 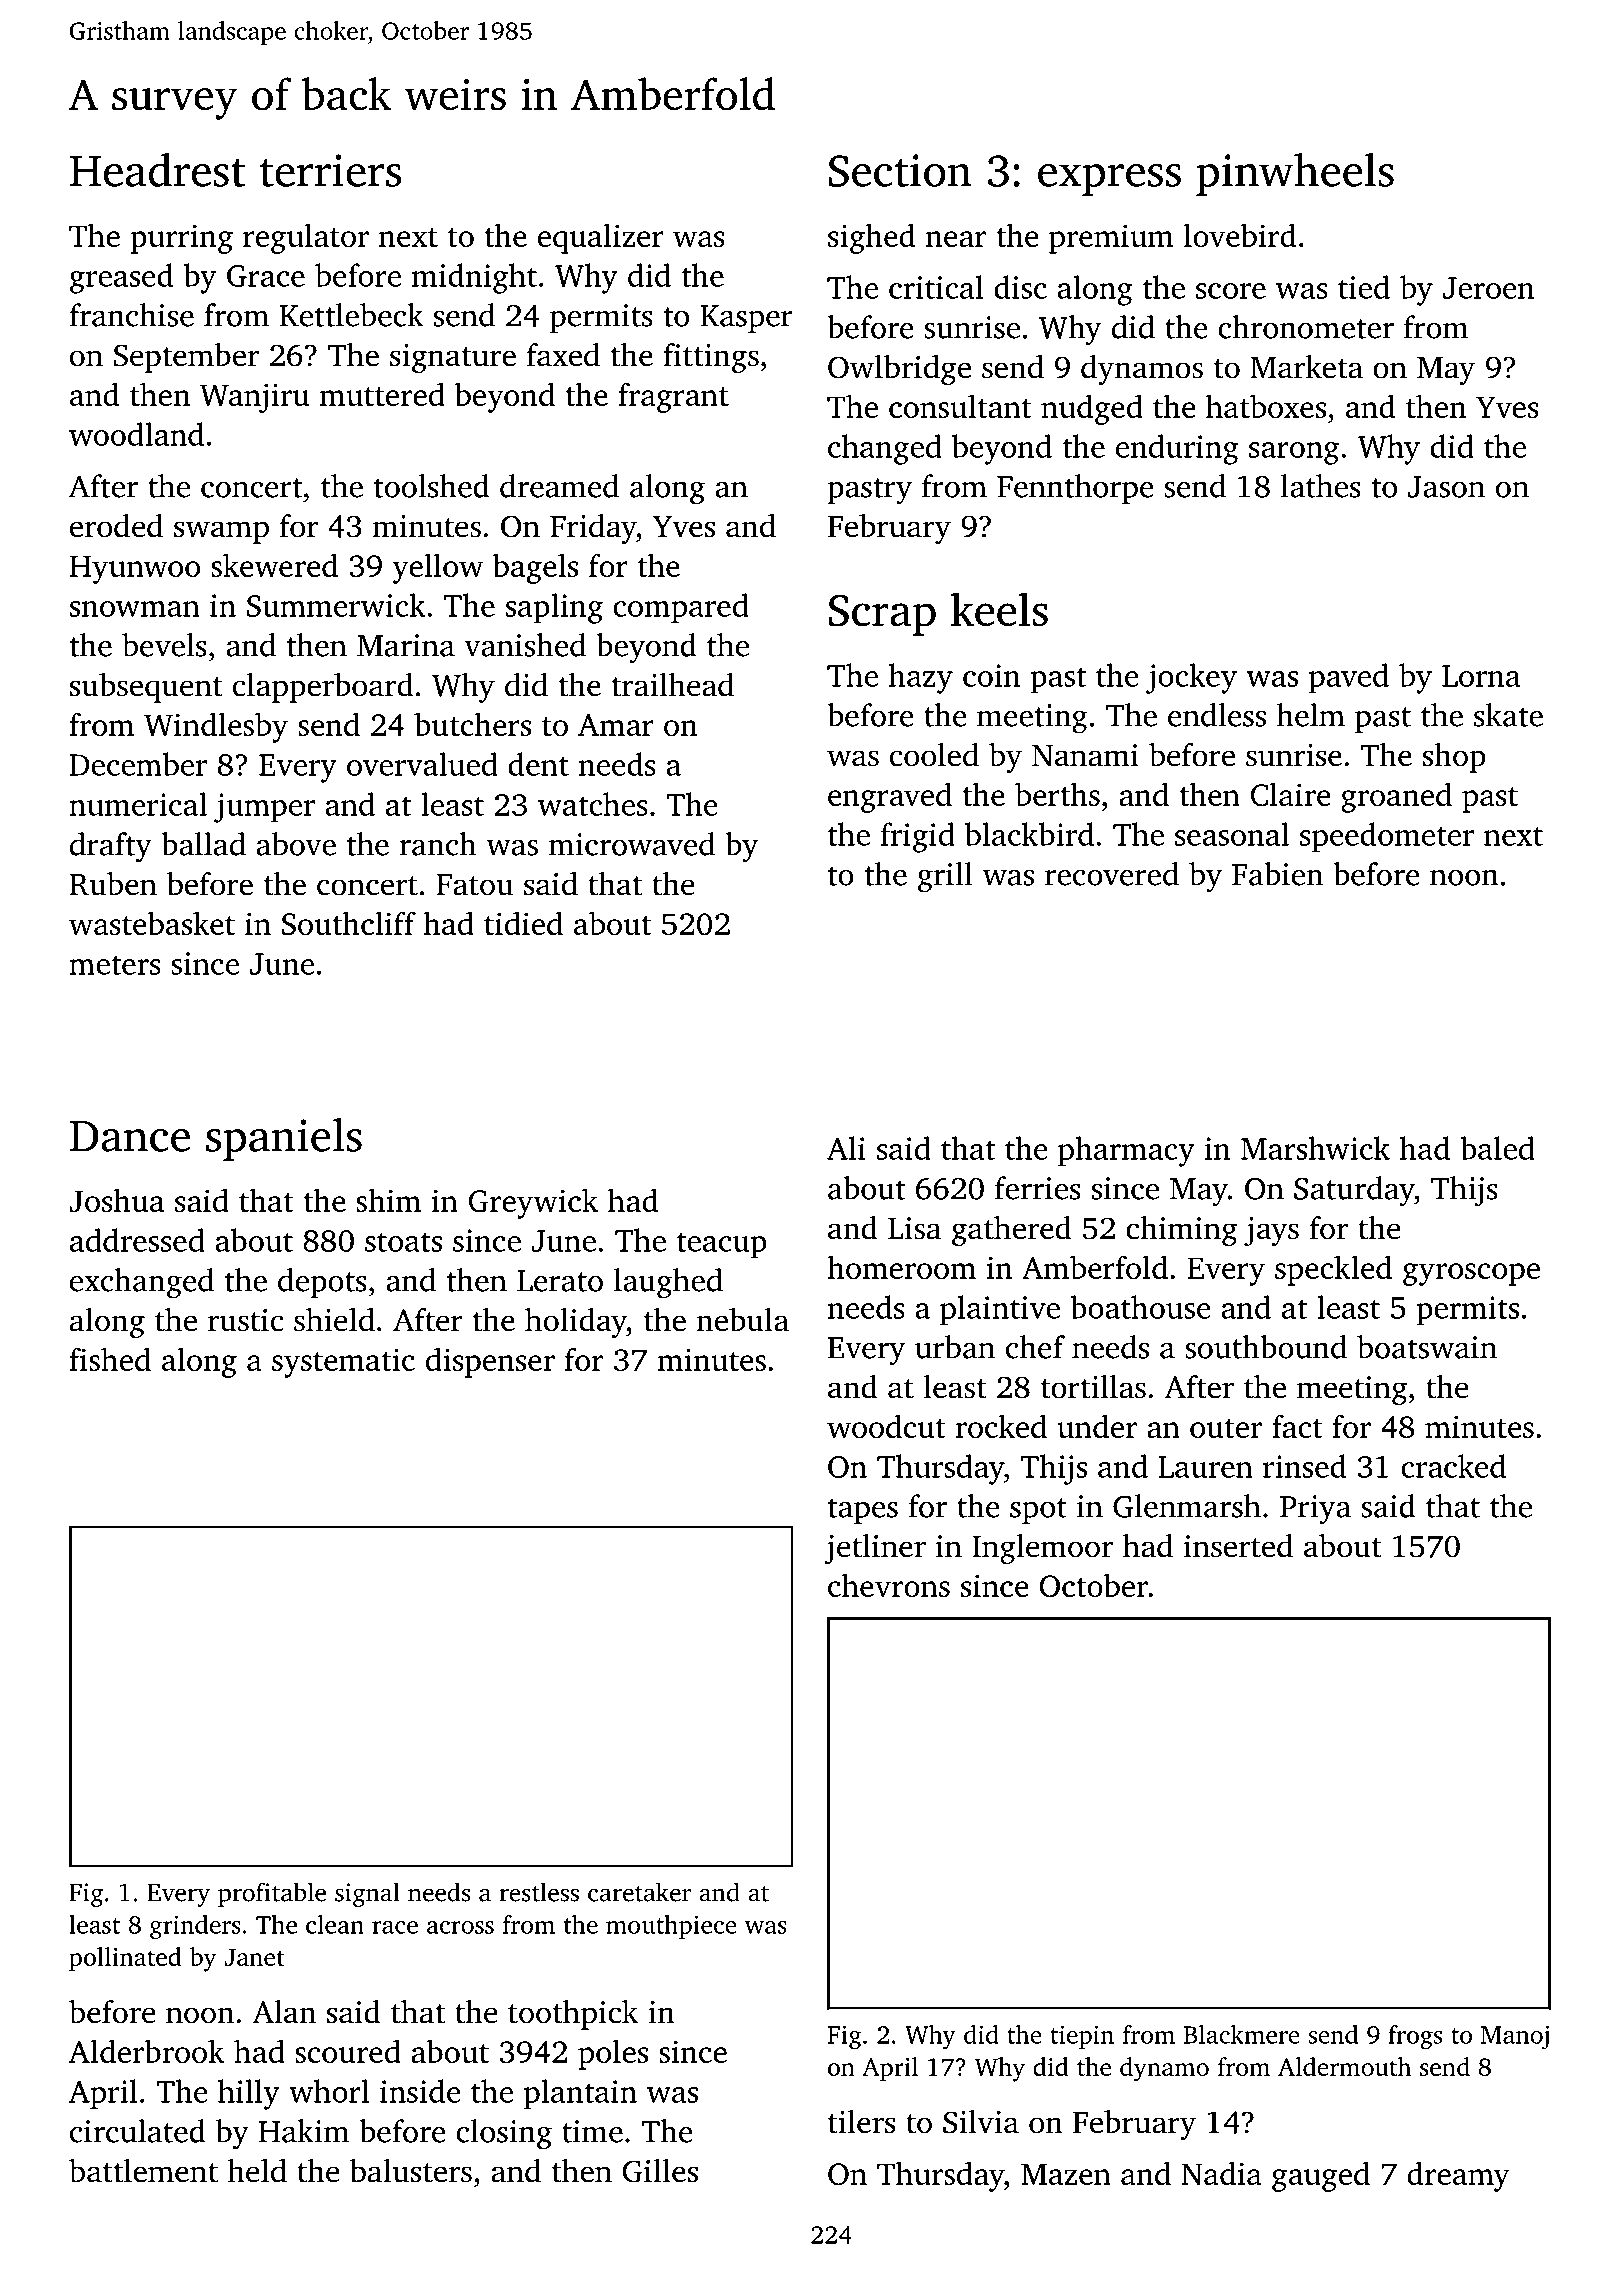 I want to click on toolshed, so click(x=432, y=486).
